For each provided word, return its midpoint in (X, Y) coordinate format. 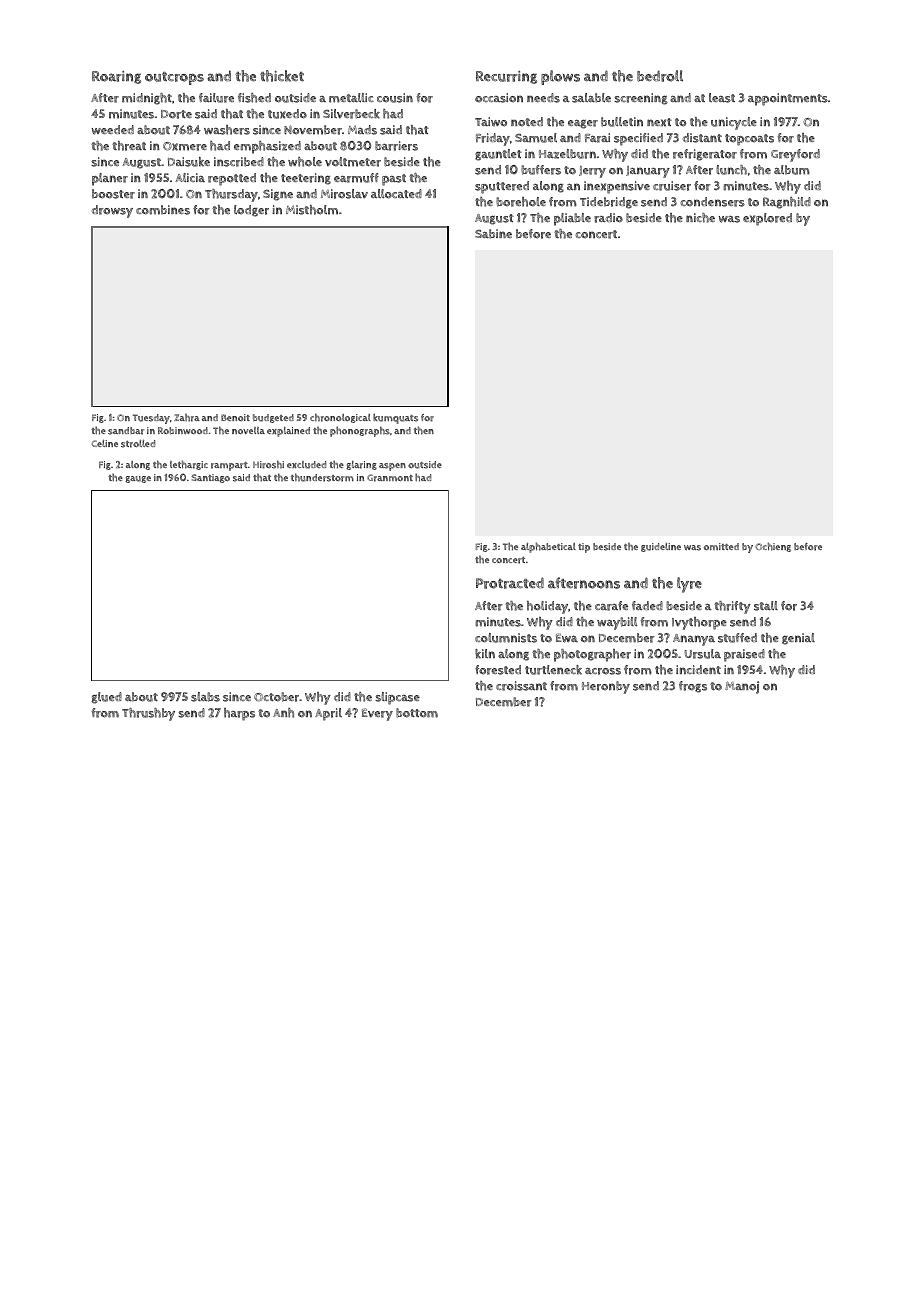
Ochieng (773, 547)
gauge (138, 479)
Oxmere (185, 146)
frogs (693, 687)
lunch (731, 170)
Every (377, 714)
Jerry (592, 172)
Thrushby (148, 714)
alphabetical (548, 547)
